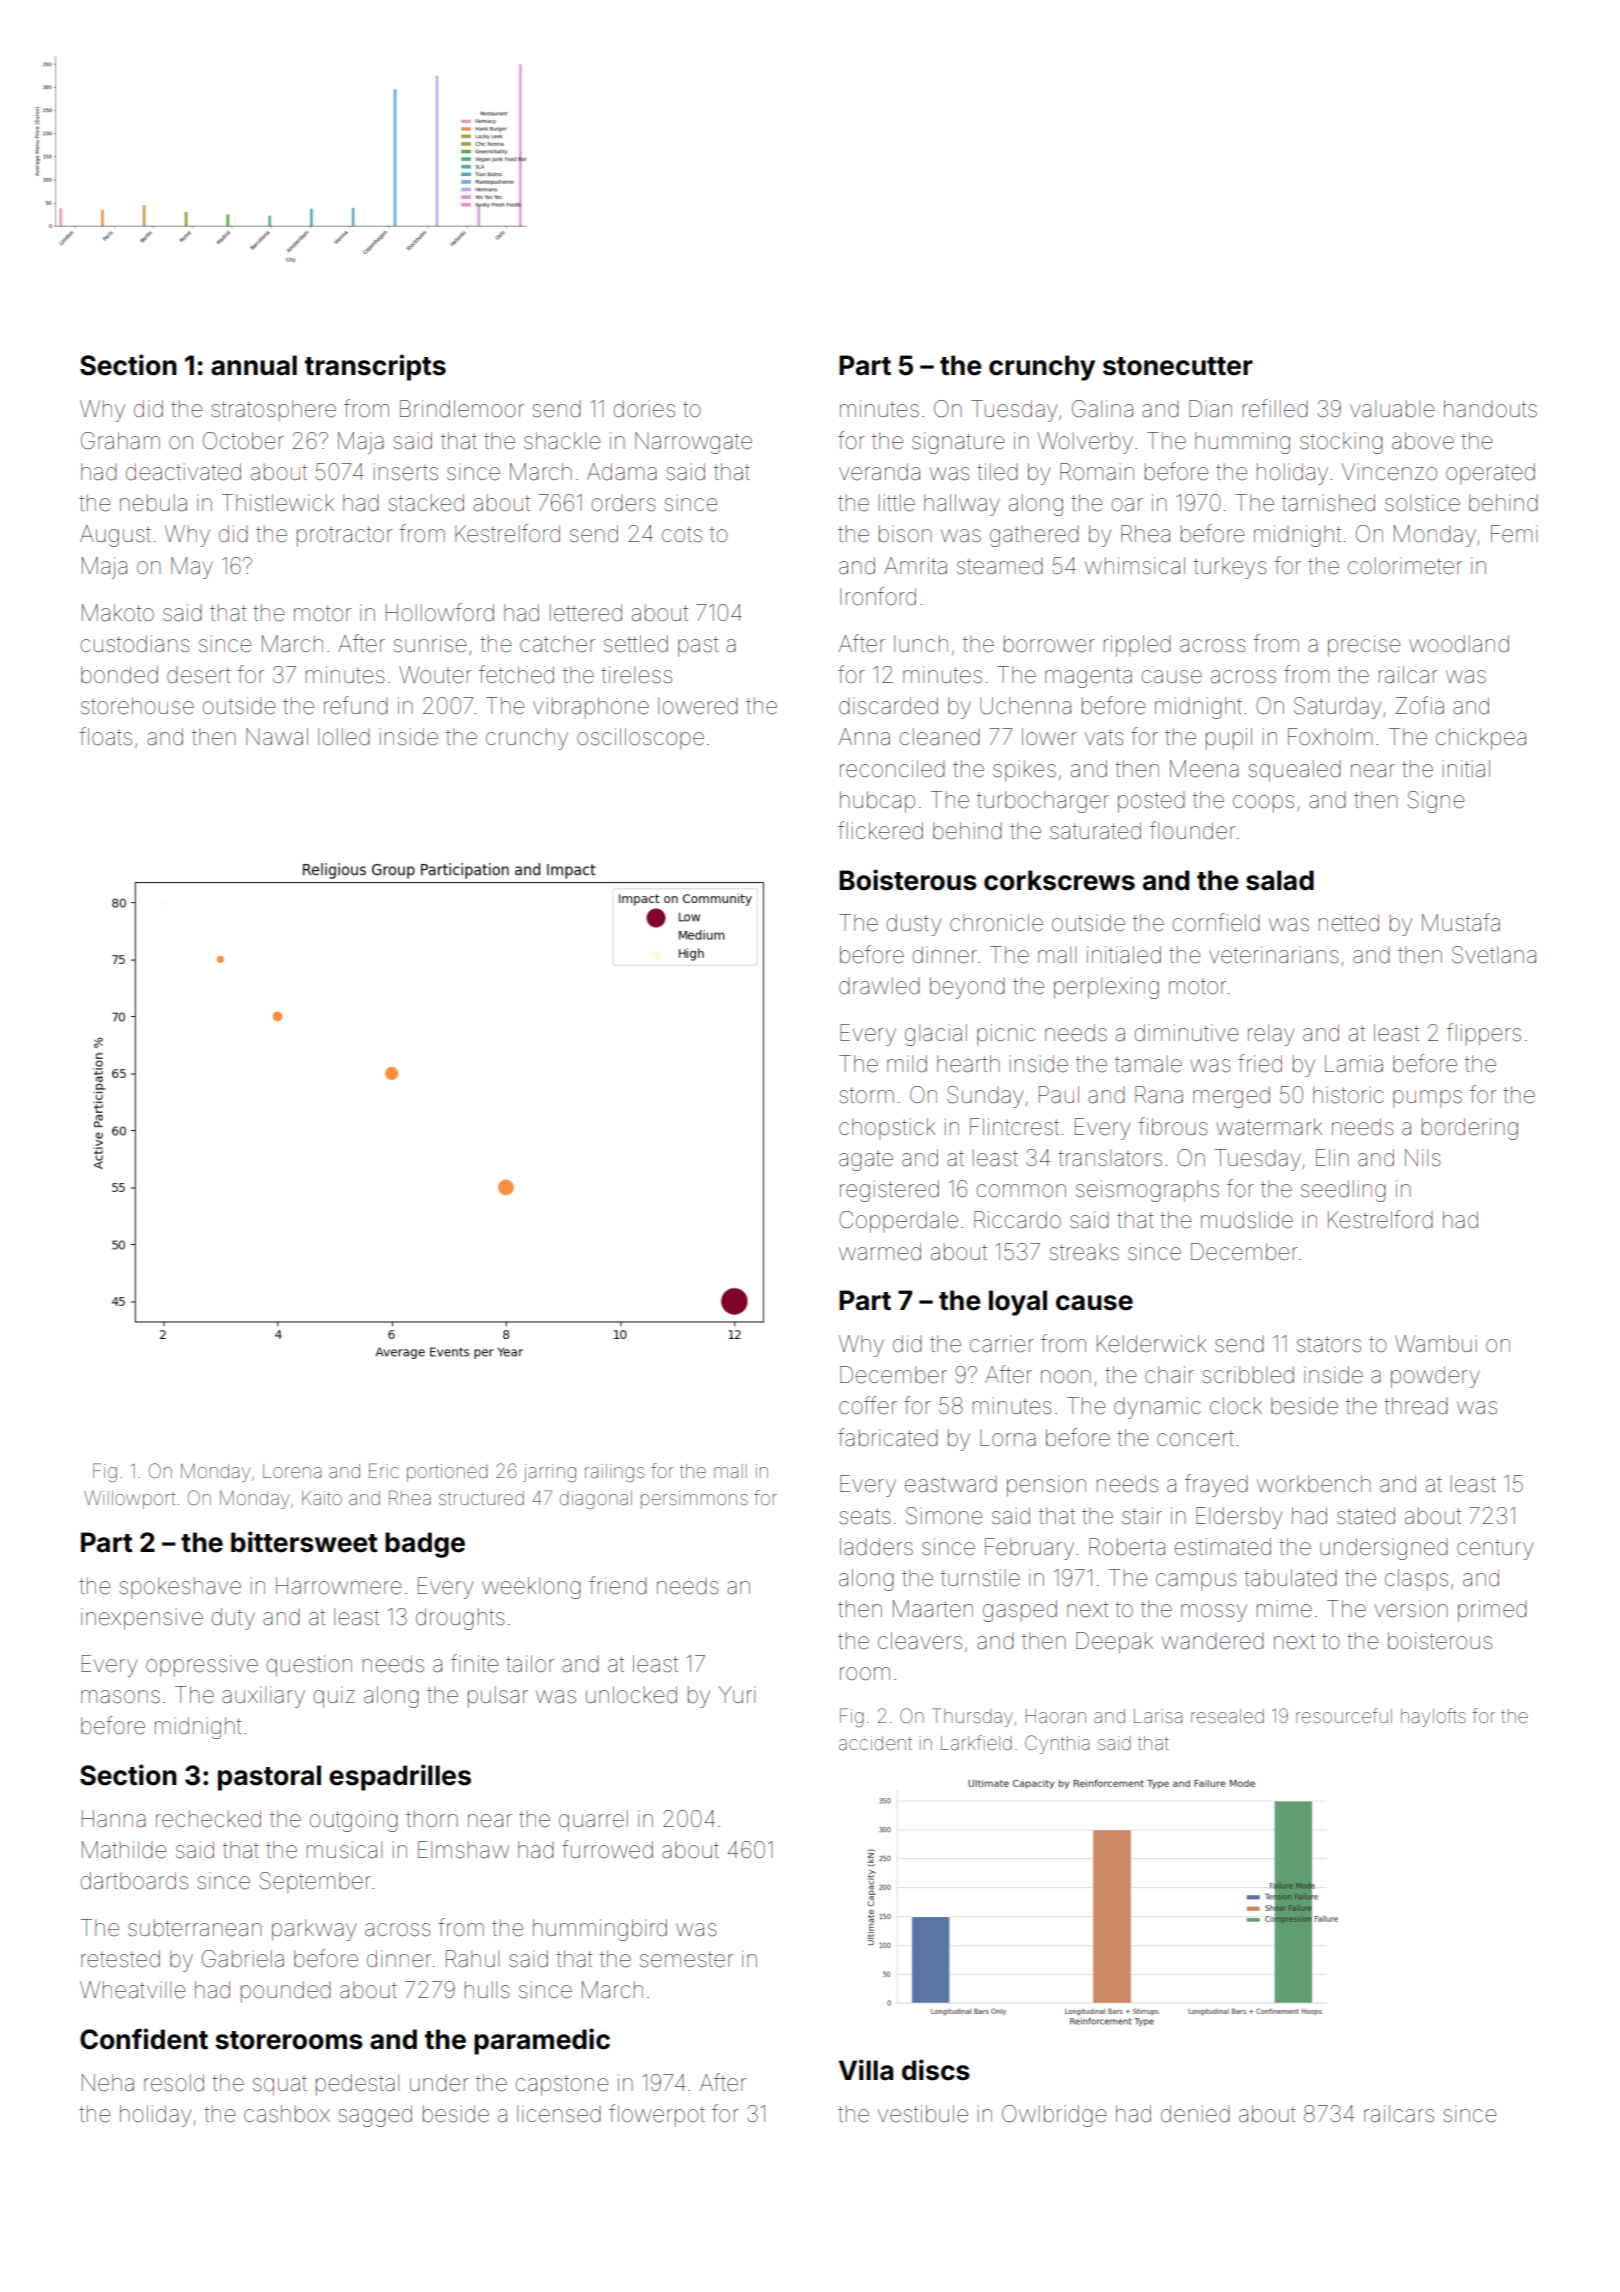  Describe the element at coordinates (375, 367) in the screenshot. I see `transcripts` at that location.
